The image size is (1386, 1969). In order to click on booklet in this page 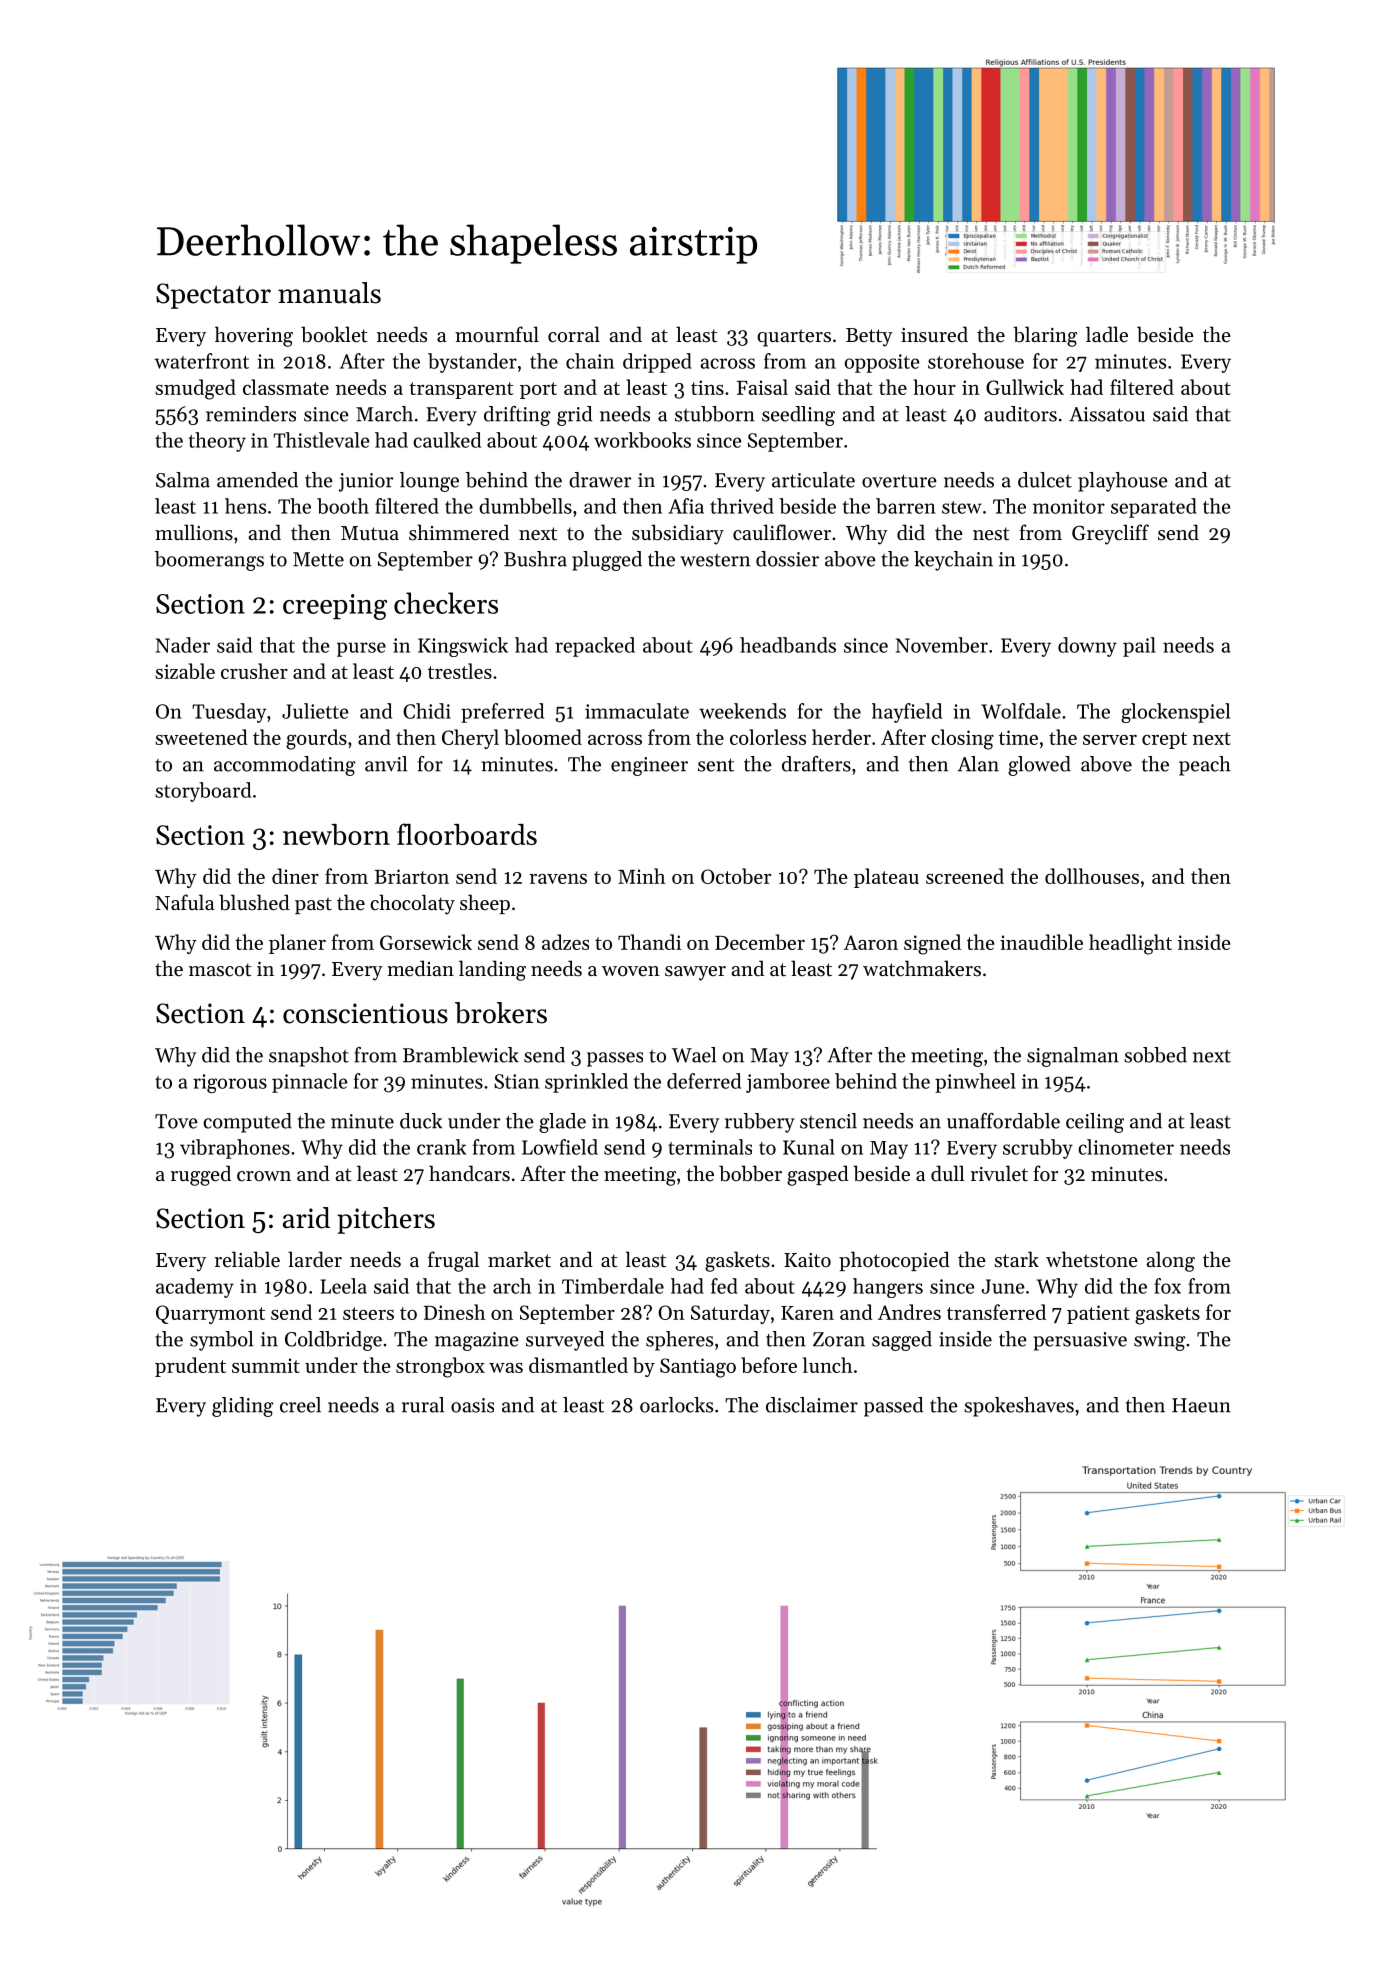, I will do `click(334, 334)`.
